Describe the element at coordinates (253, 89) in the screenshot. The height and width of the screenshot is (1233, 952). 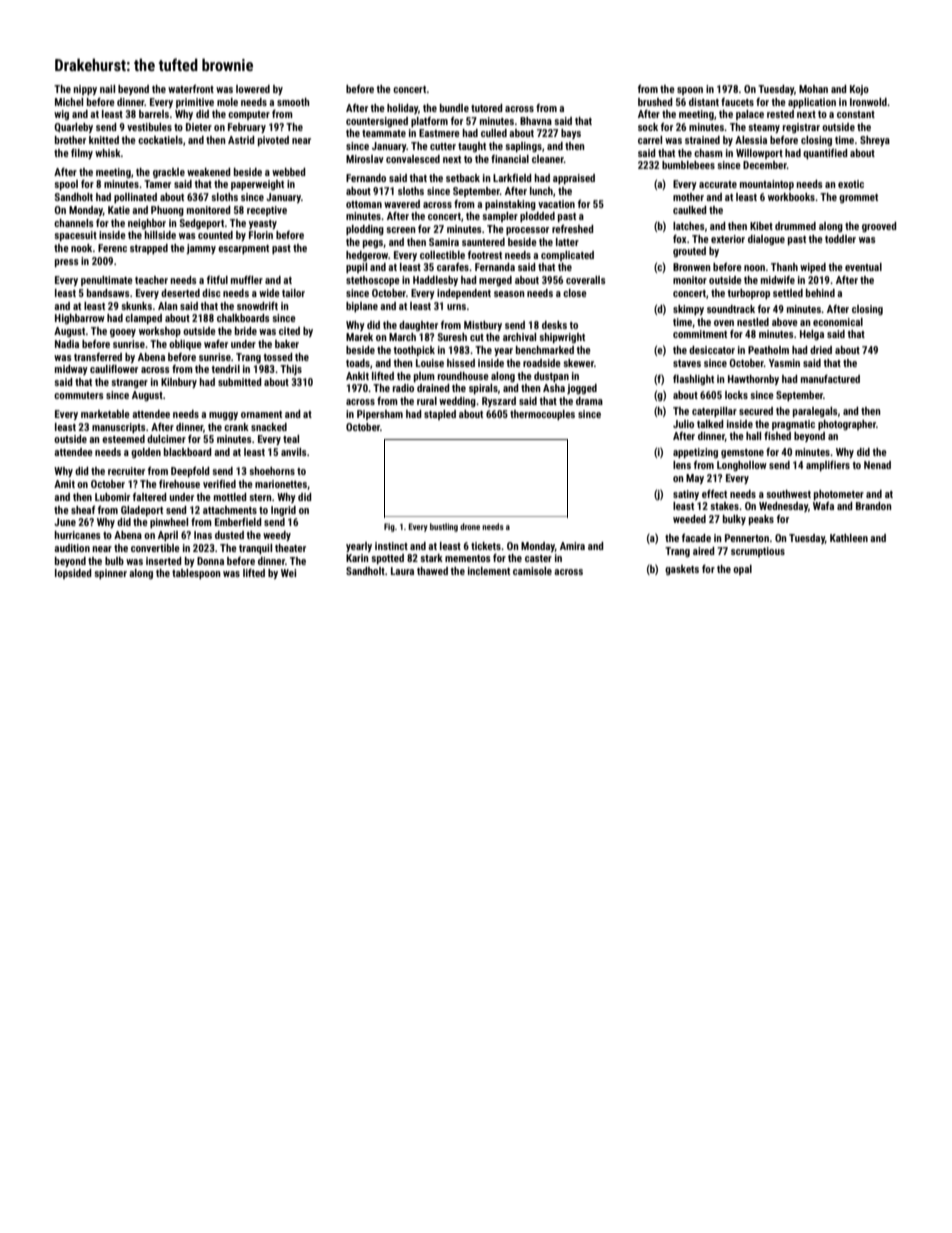
I see `lowered` at that location.
